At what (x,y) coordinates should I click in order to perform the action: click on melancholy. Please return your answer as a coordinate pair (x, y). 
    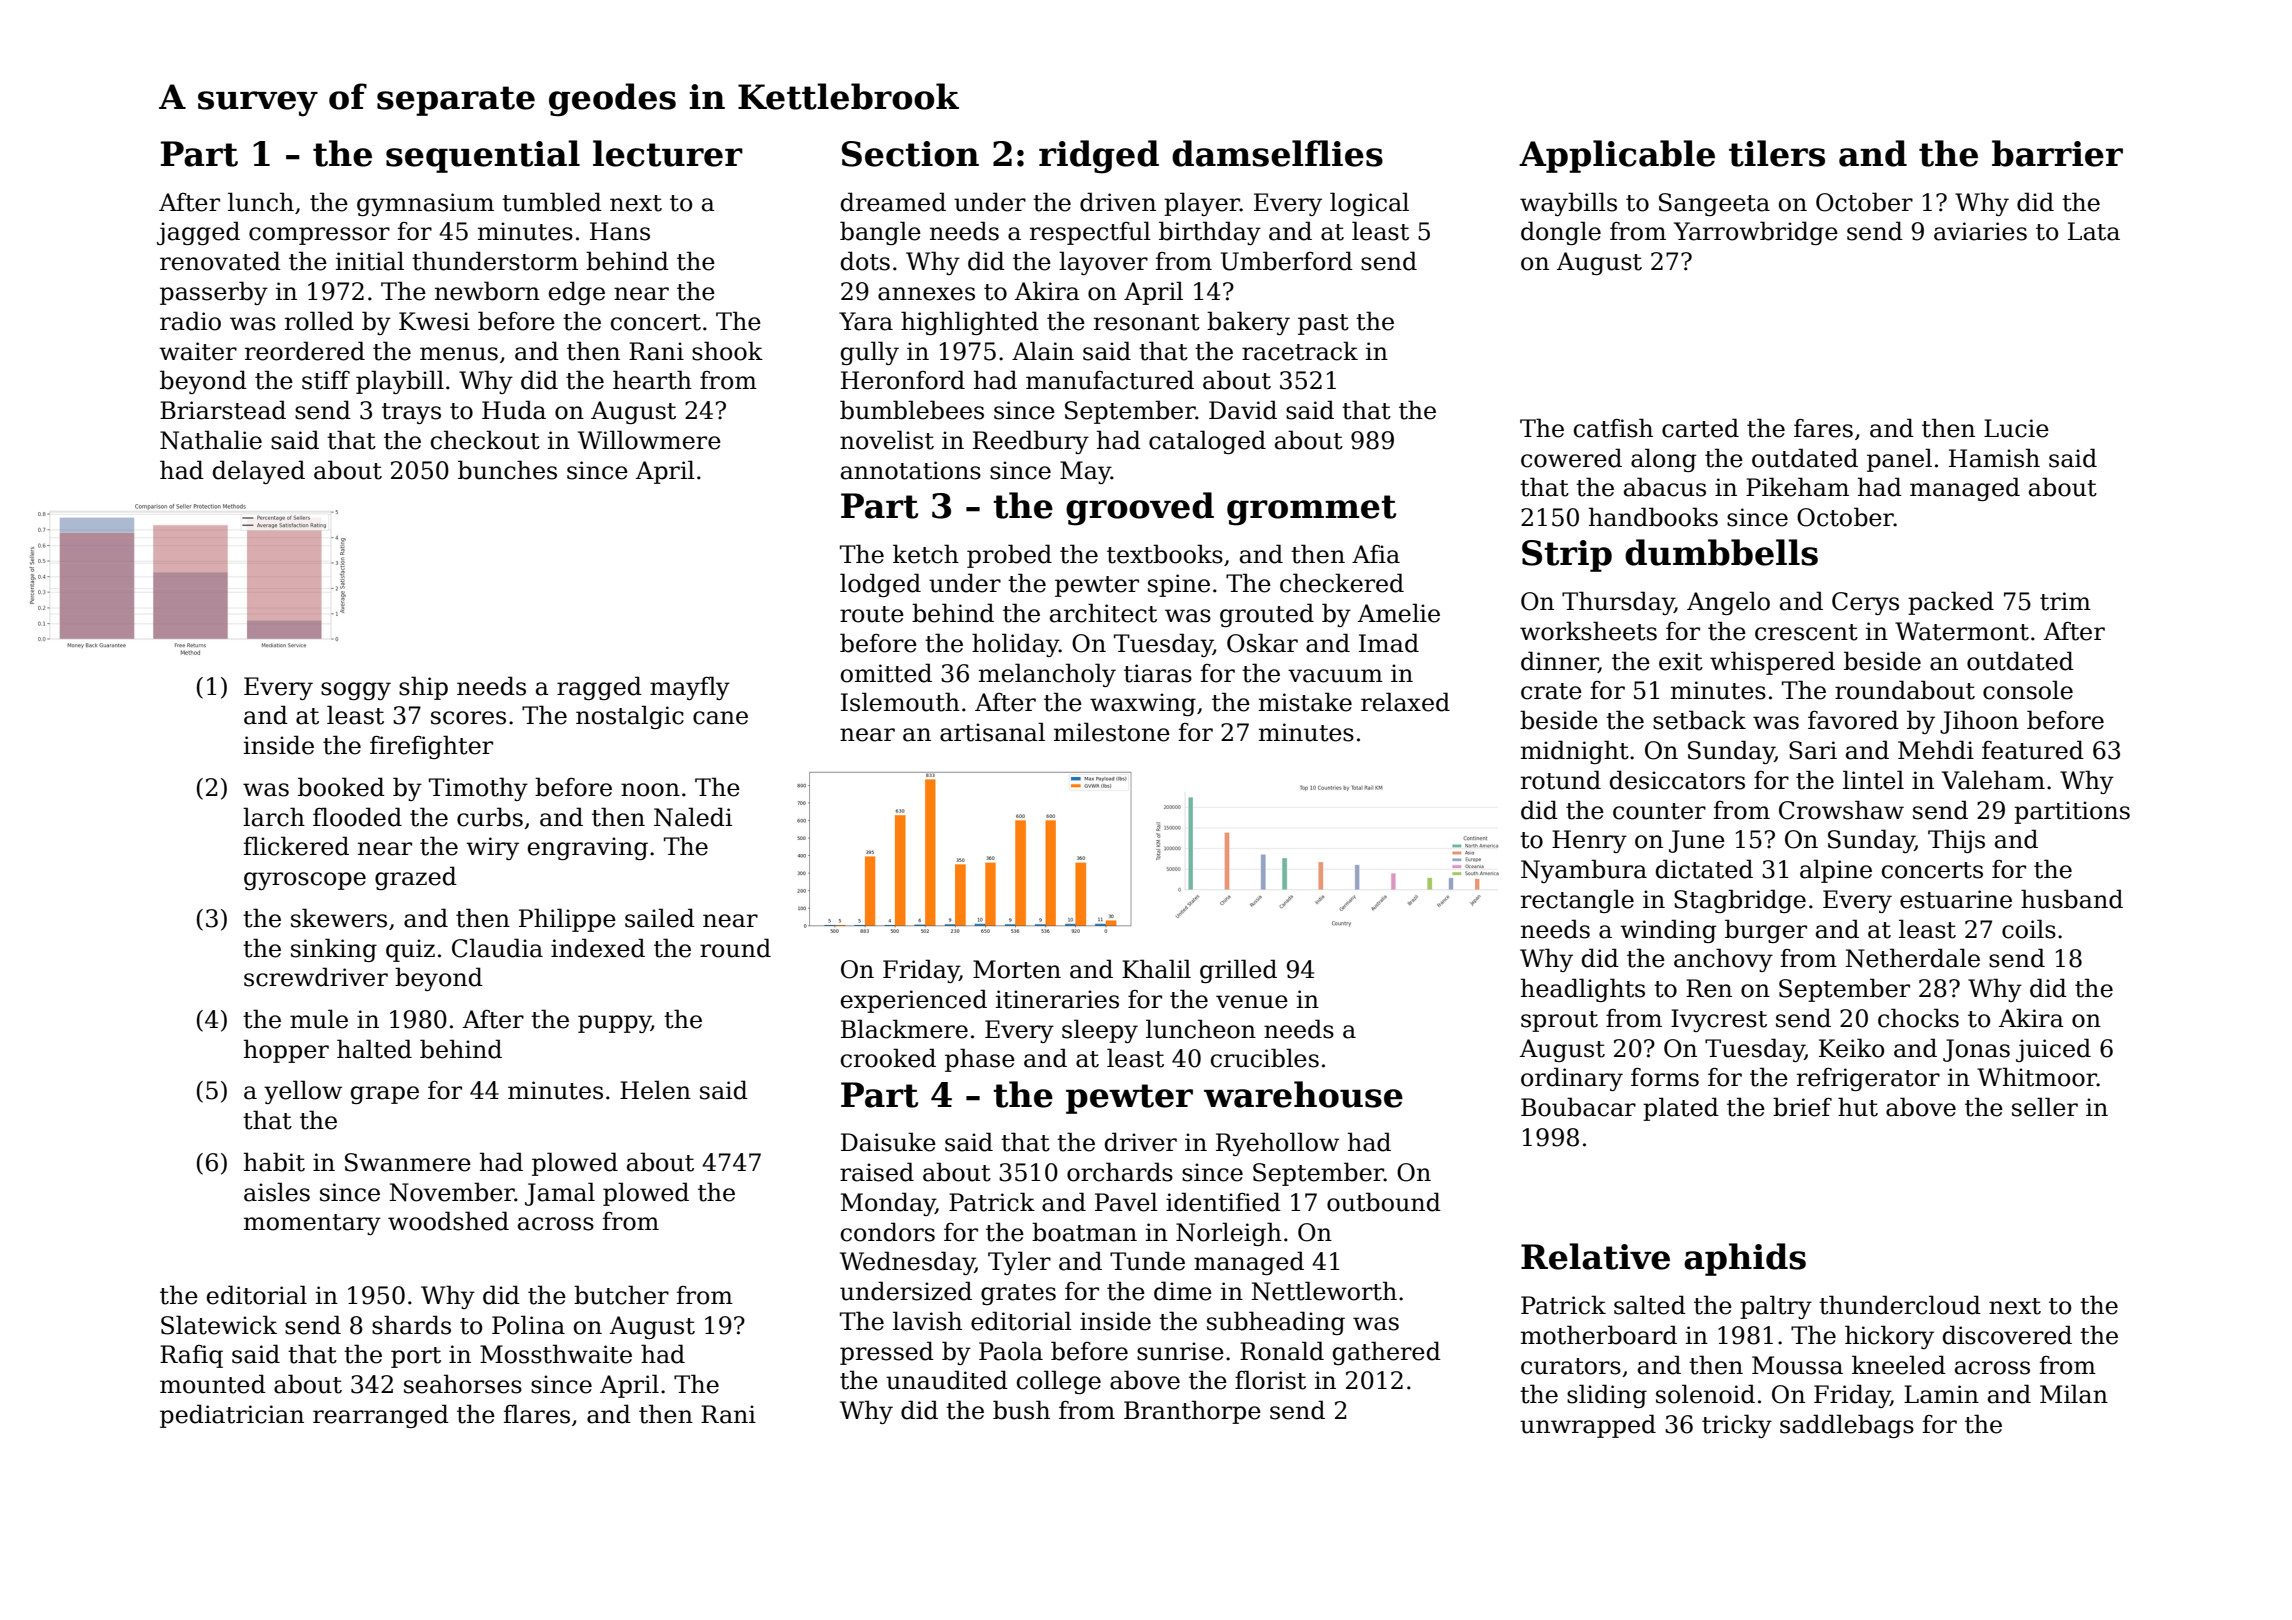
    Looking at the image, I should click on (1047, 675).
